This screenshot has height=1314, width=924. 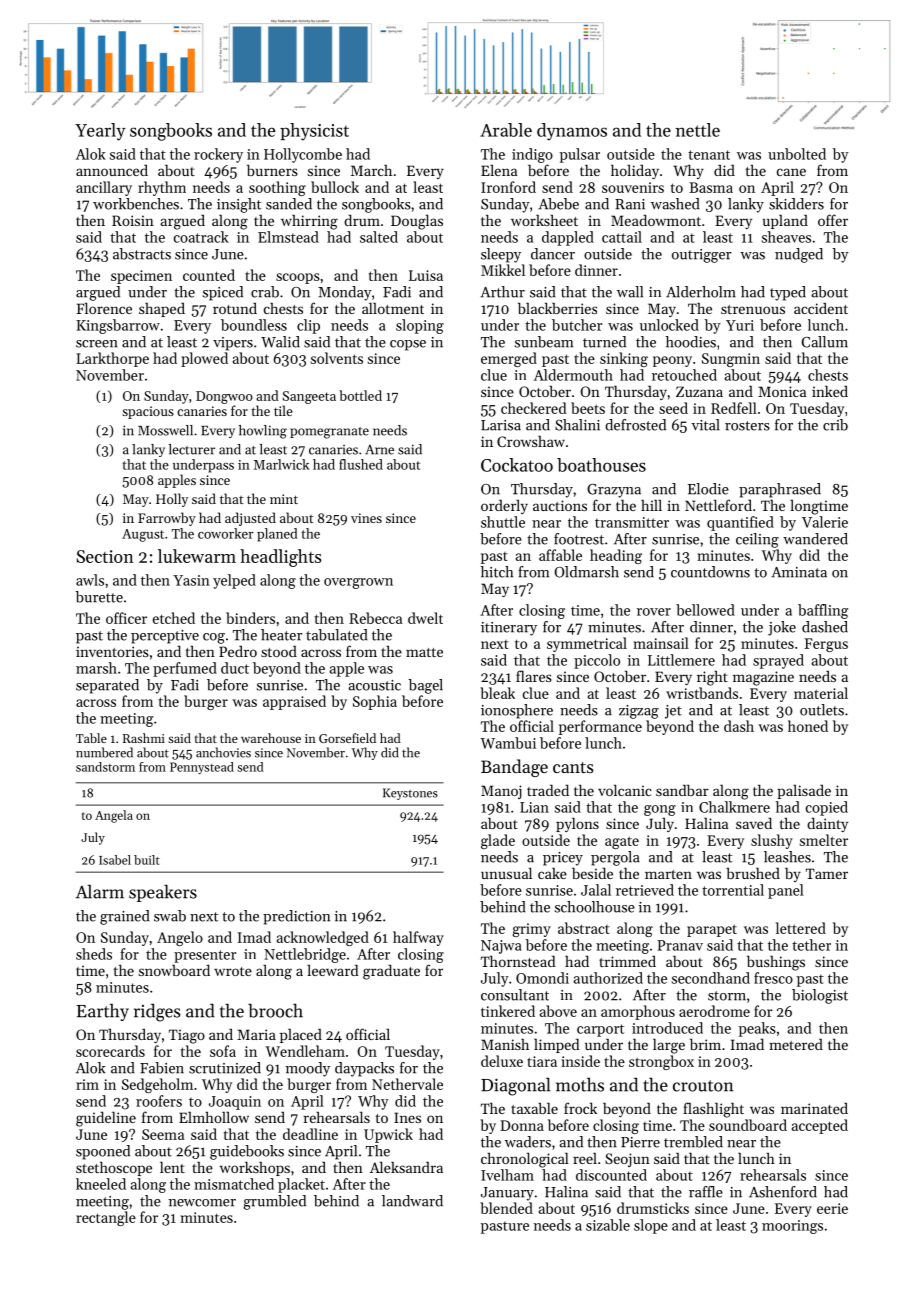 I want to click on blended, so click(x=506, y=1208).
